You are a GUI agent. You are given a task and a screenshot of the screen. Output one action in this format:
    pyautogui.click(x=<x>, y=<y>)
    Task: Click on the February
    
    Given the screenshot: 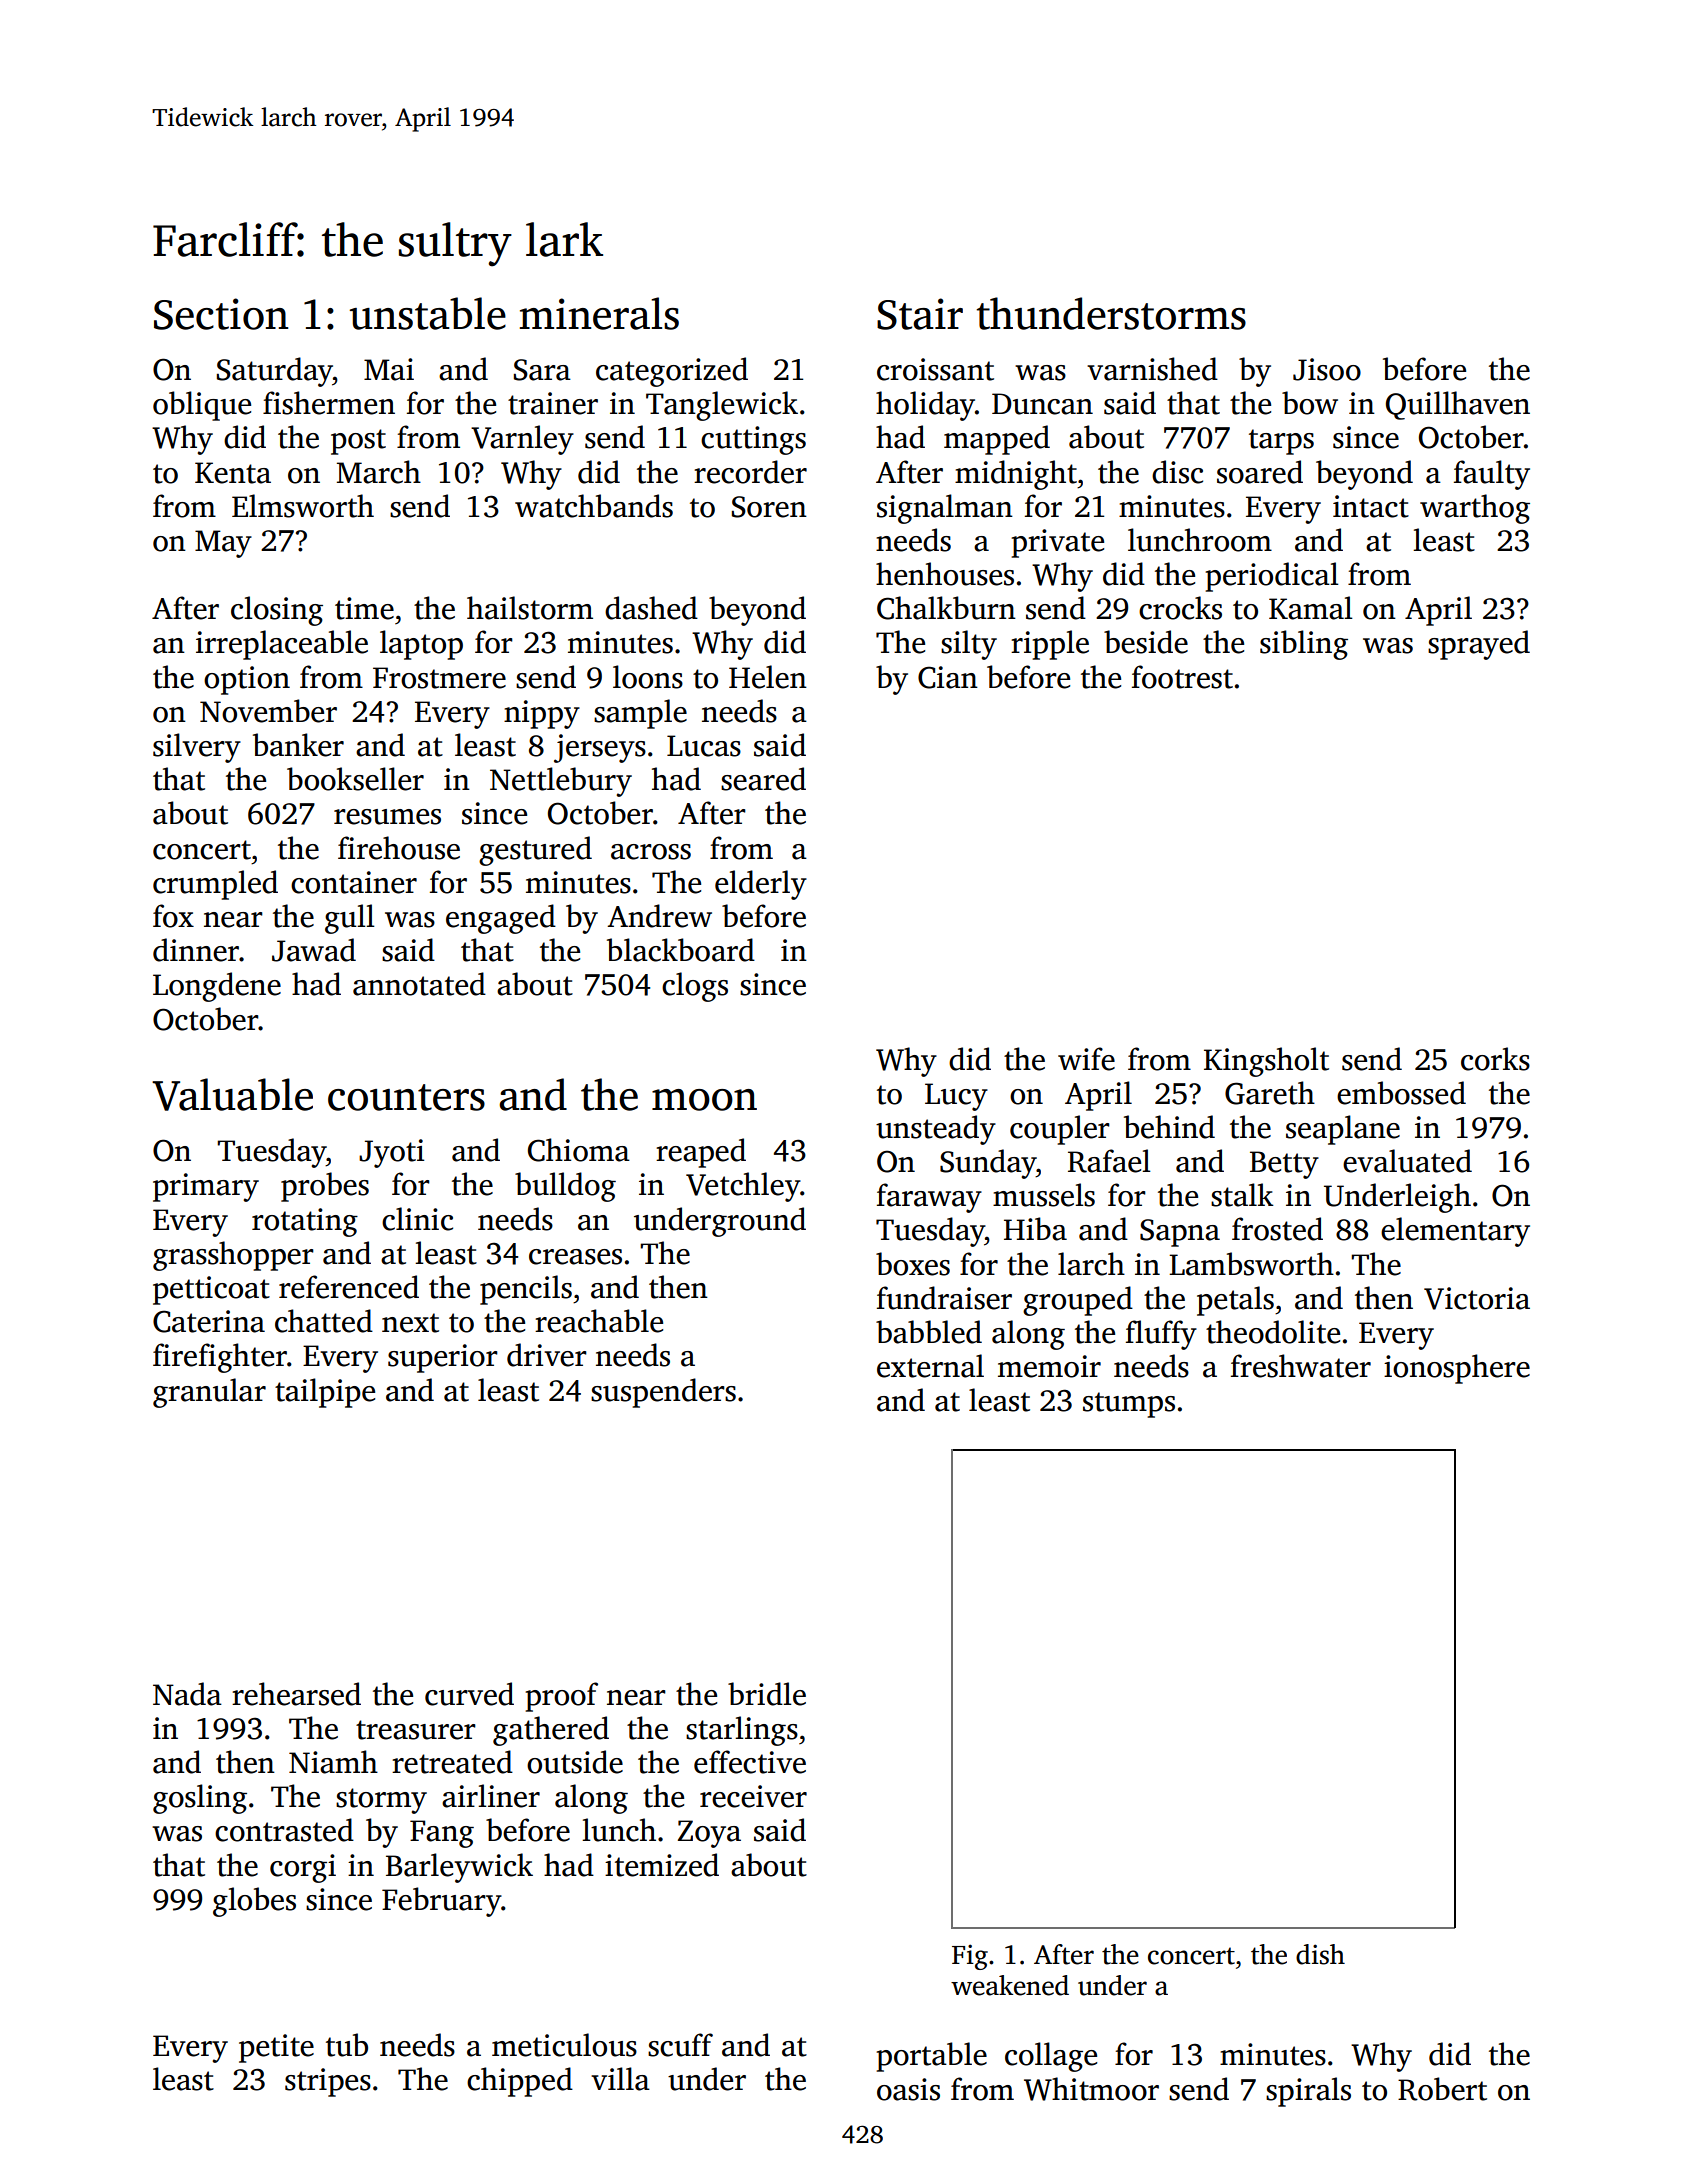 What is the action you would take?
    pyautogui.click(x=441, y=1902)
